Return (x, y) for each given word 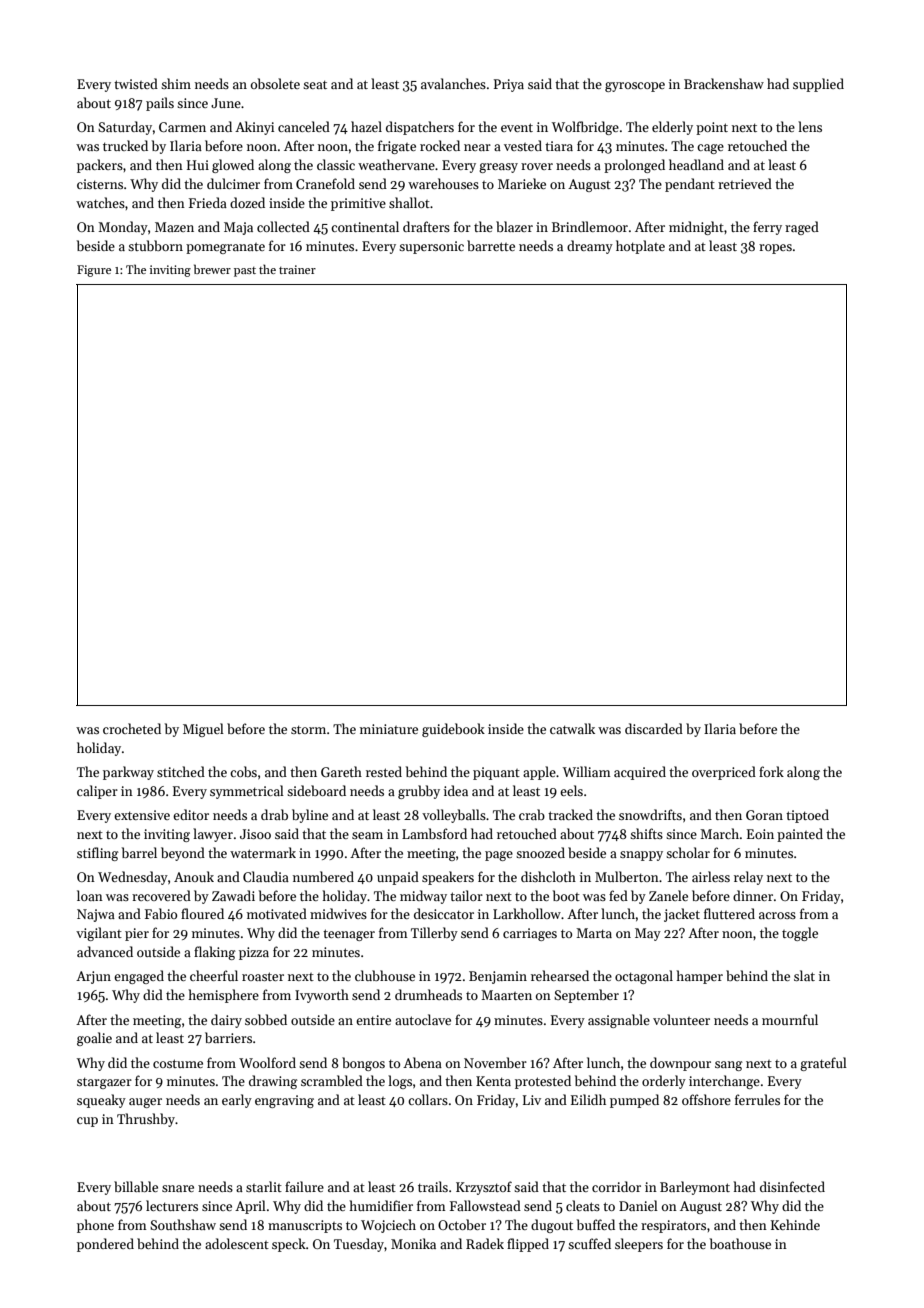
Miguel (203, 730)
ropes (775, 249)
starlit (264, 1186)
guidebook (453, 730)
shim (176, 83)
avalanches (453, 83)
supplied (818, 85)
